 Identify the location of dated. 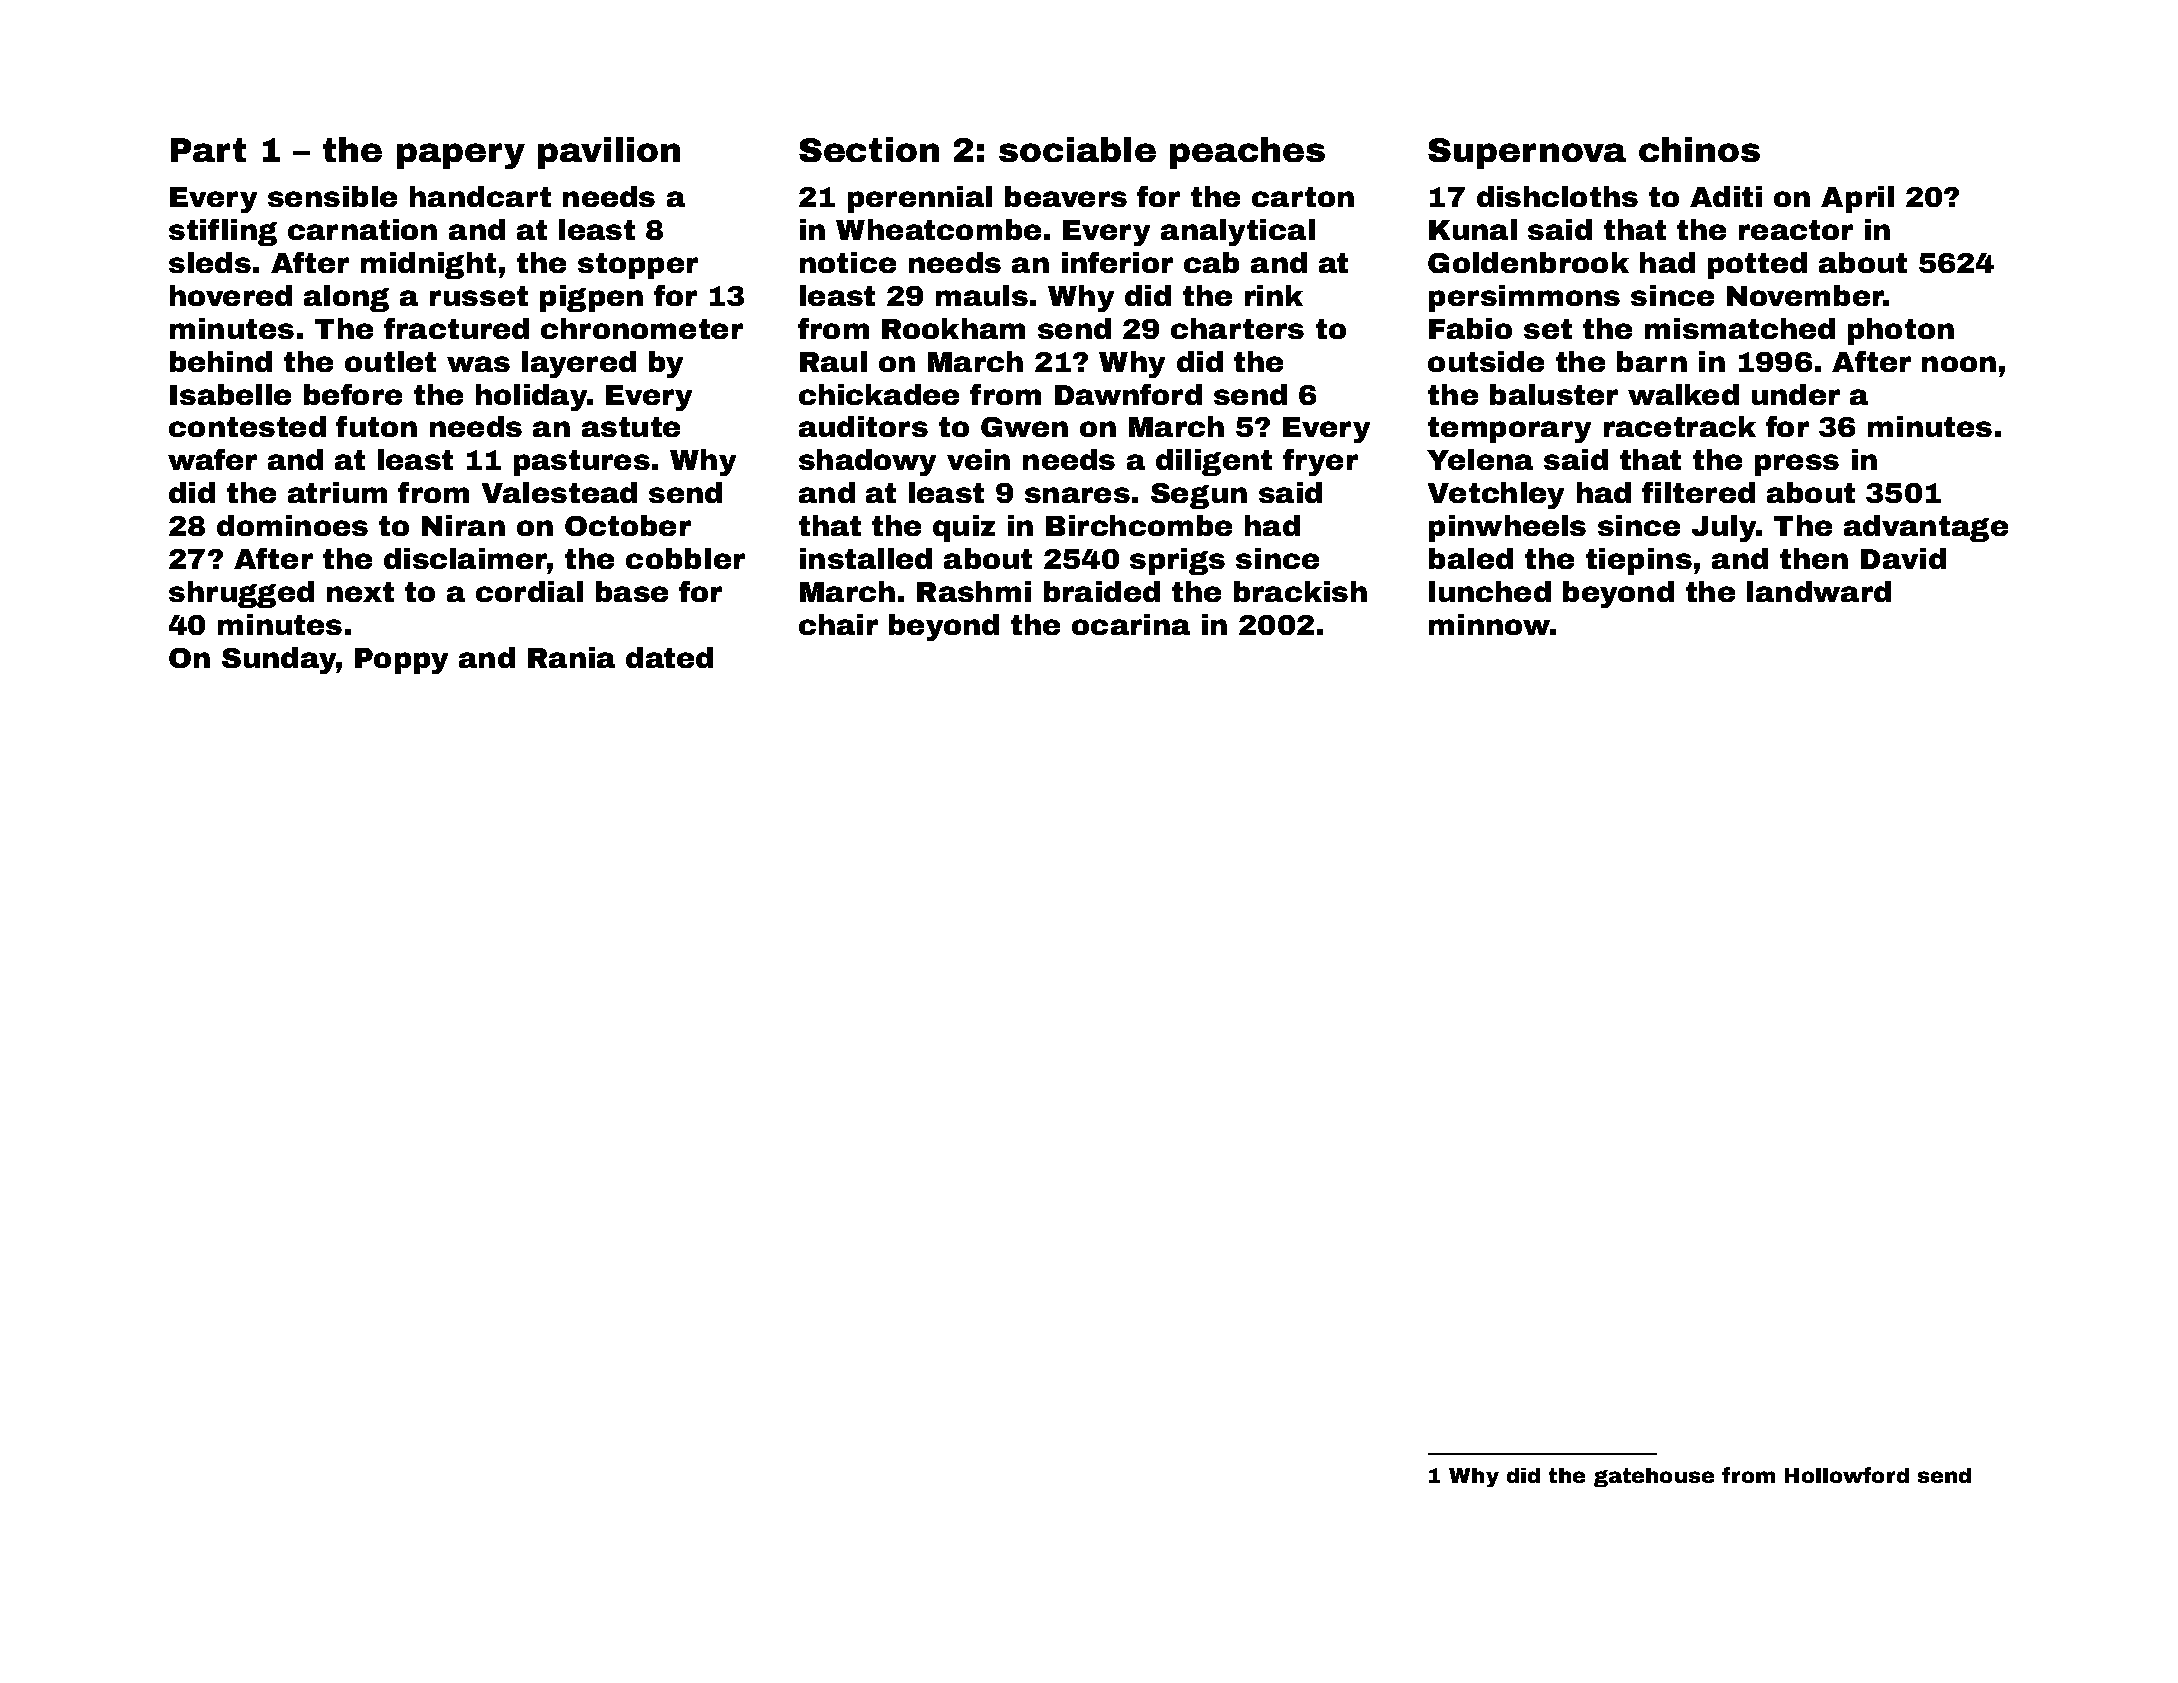
(669, 657).
